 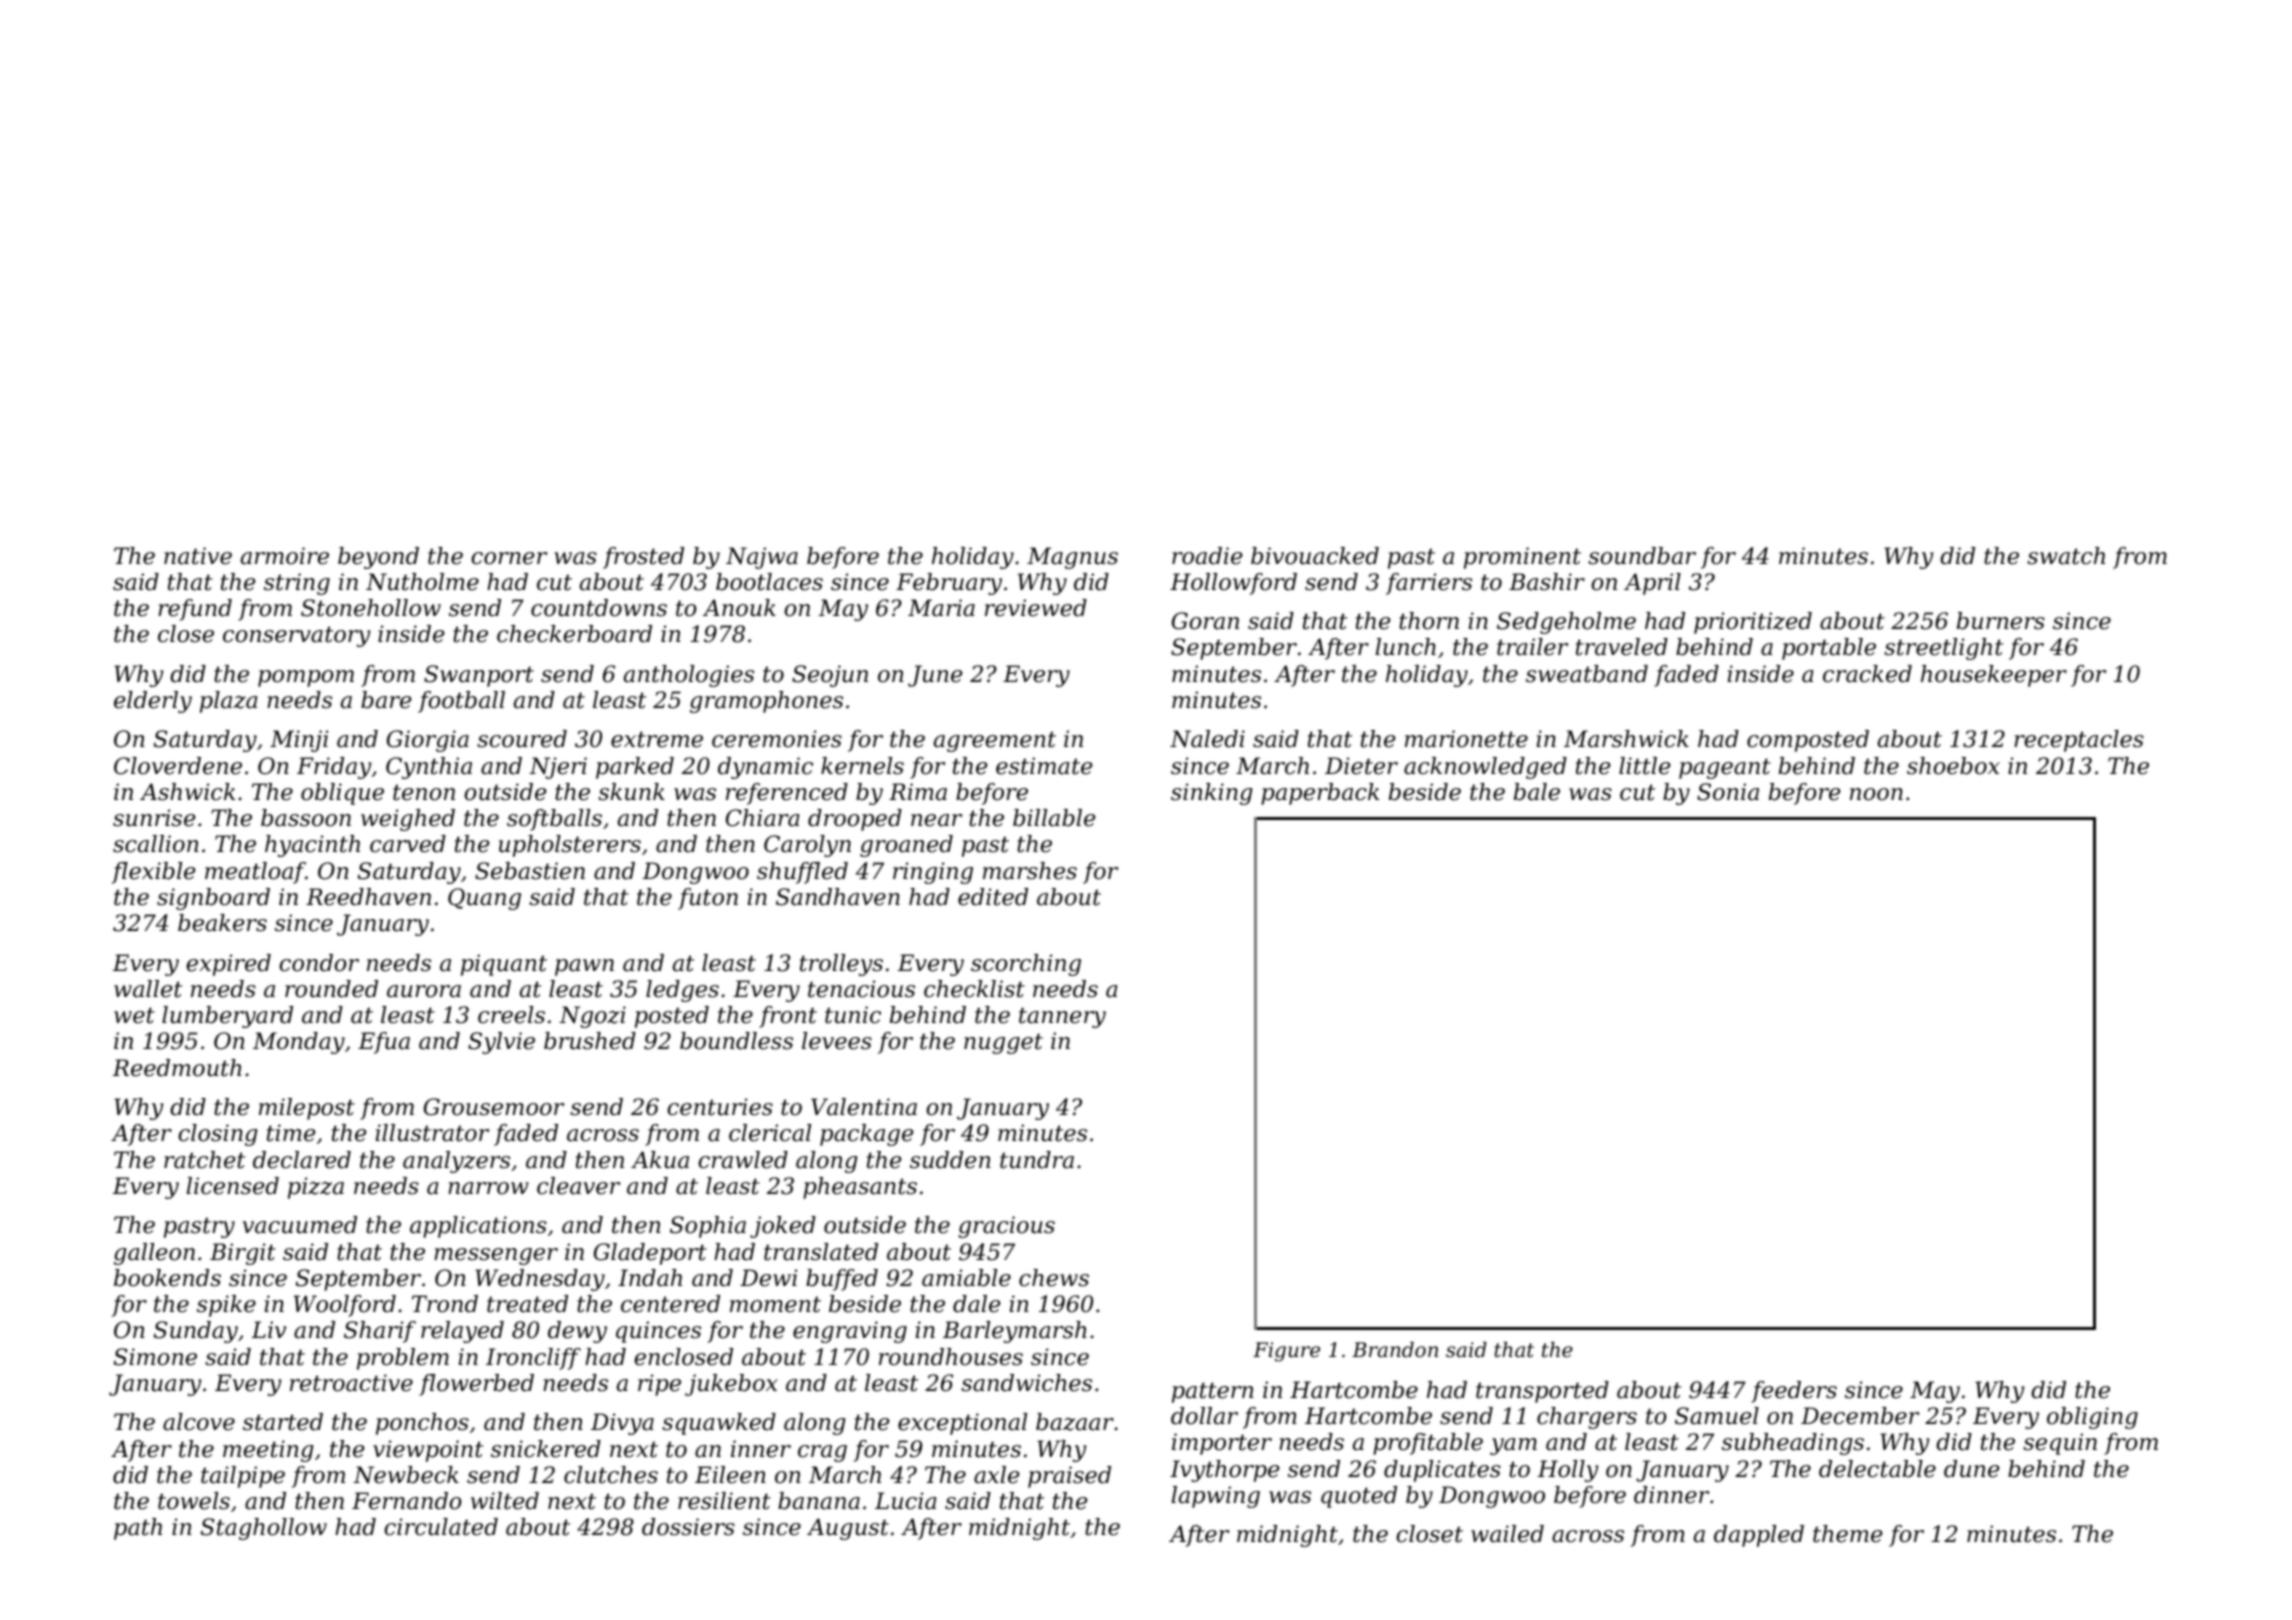 I want to click on cracked, so click(x=1867, y=674).
